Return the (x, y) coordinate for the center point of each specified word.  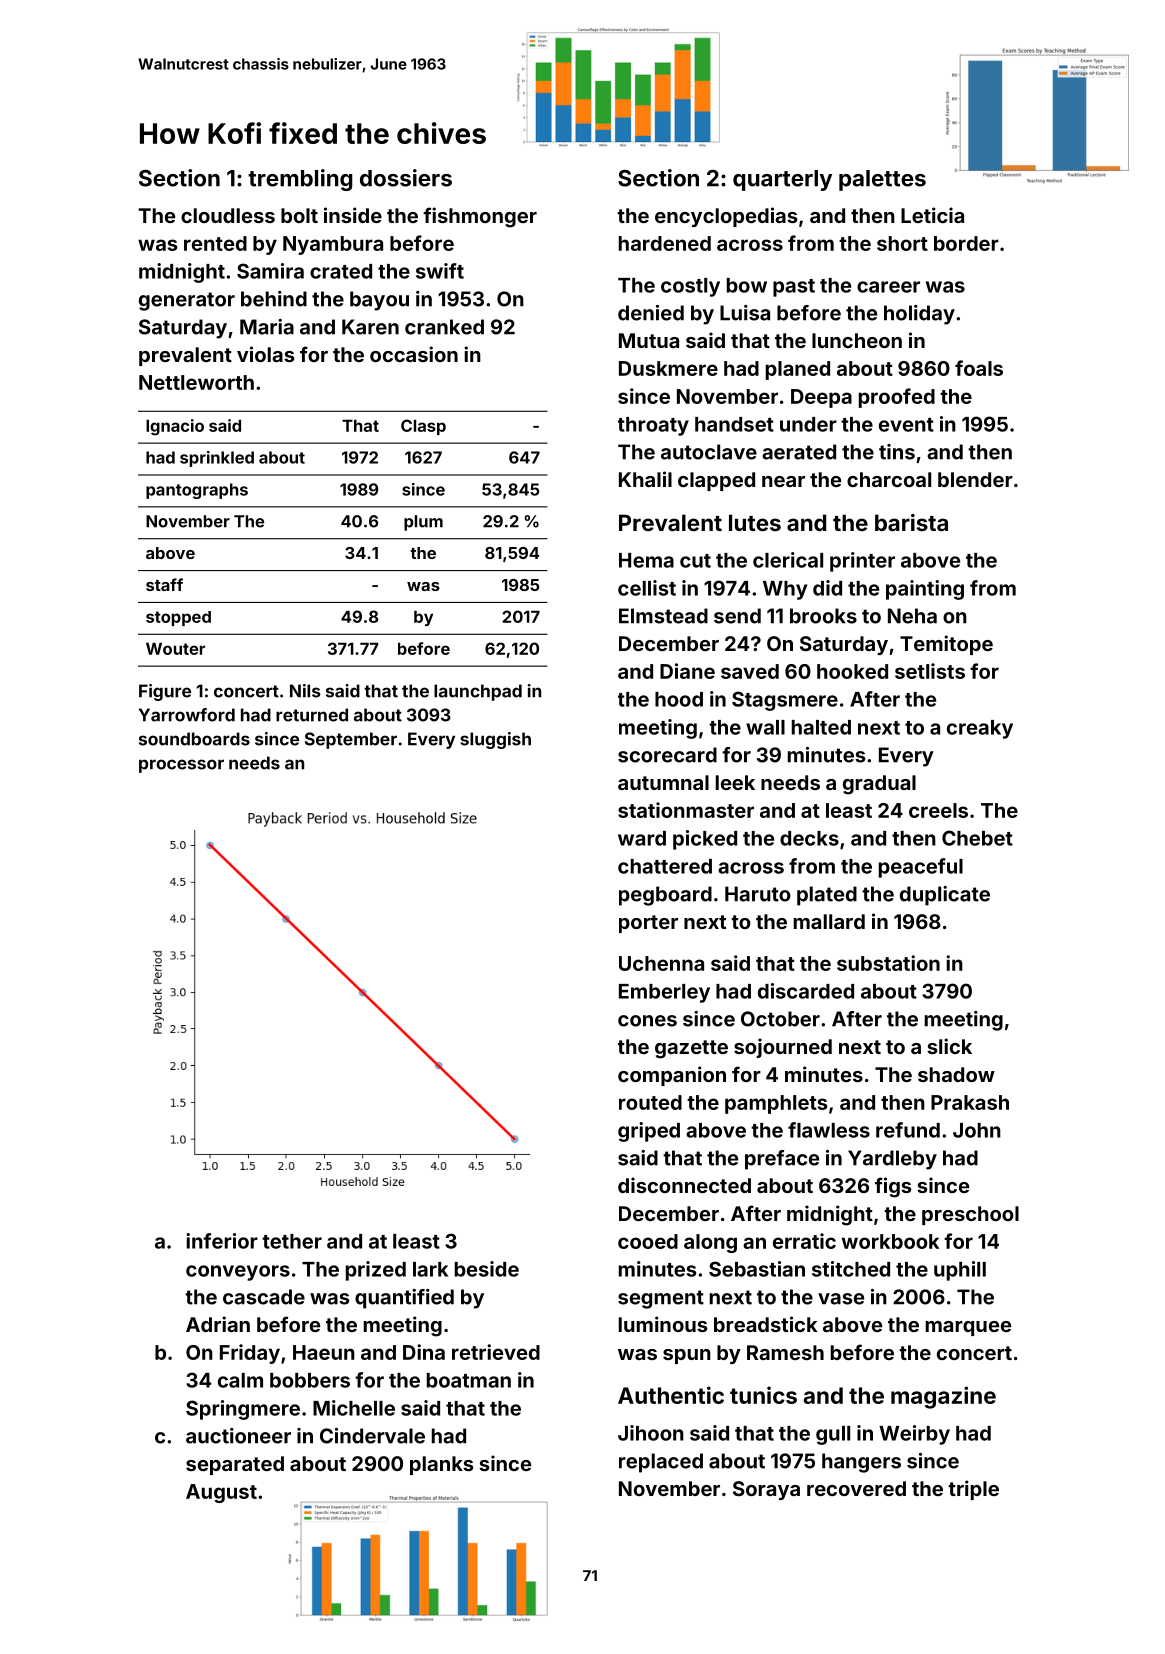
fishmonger (480, 217)
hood (679, 699)
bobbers (310, 1380)
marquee (968, 1328)
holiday (919, 315)
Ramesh (785, 1352)
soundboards (194, 739)
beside (487, 1269)
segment (661, 1299)
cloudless (228, 215)
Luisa (745, 313)
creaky (980, 729)
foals (979, 368)
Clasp (423, 427)
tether (292, 1241)
